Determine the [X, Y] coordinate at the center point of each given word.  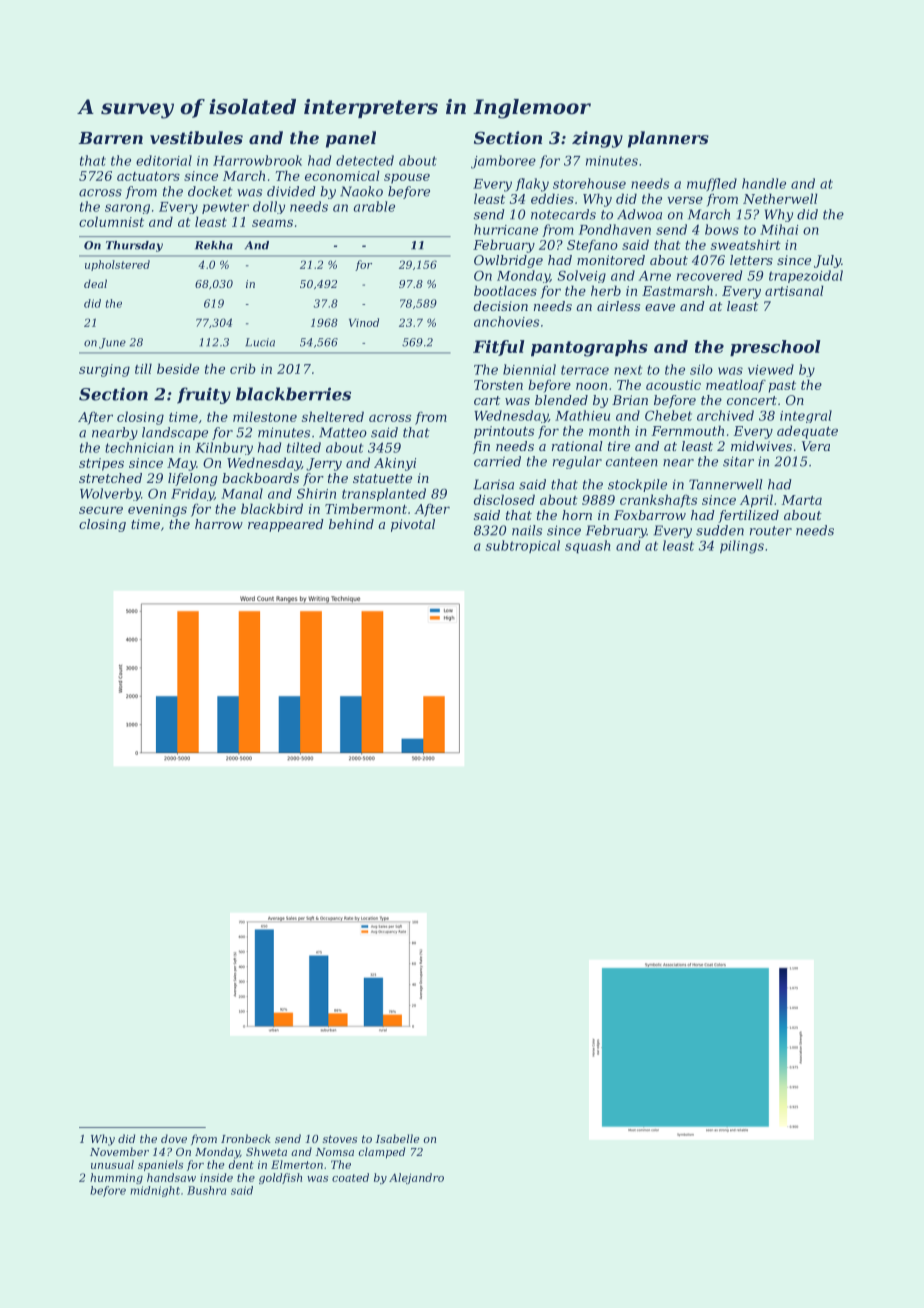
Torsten [498, 385]
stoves [340, 1139]
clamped [382, 1152]
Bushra [206, 1190]
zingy [597, 139]
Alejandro [416, 1178]
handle [764, 183]
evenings [157, 510]
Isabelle [398, 1138]
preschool [775, 348]
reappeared [286, 525]
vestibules [196, 137]
